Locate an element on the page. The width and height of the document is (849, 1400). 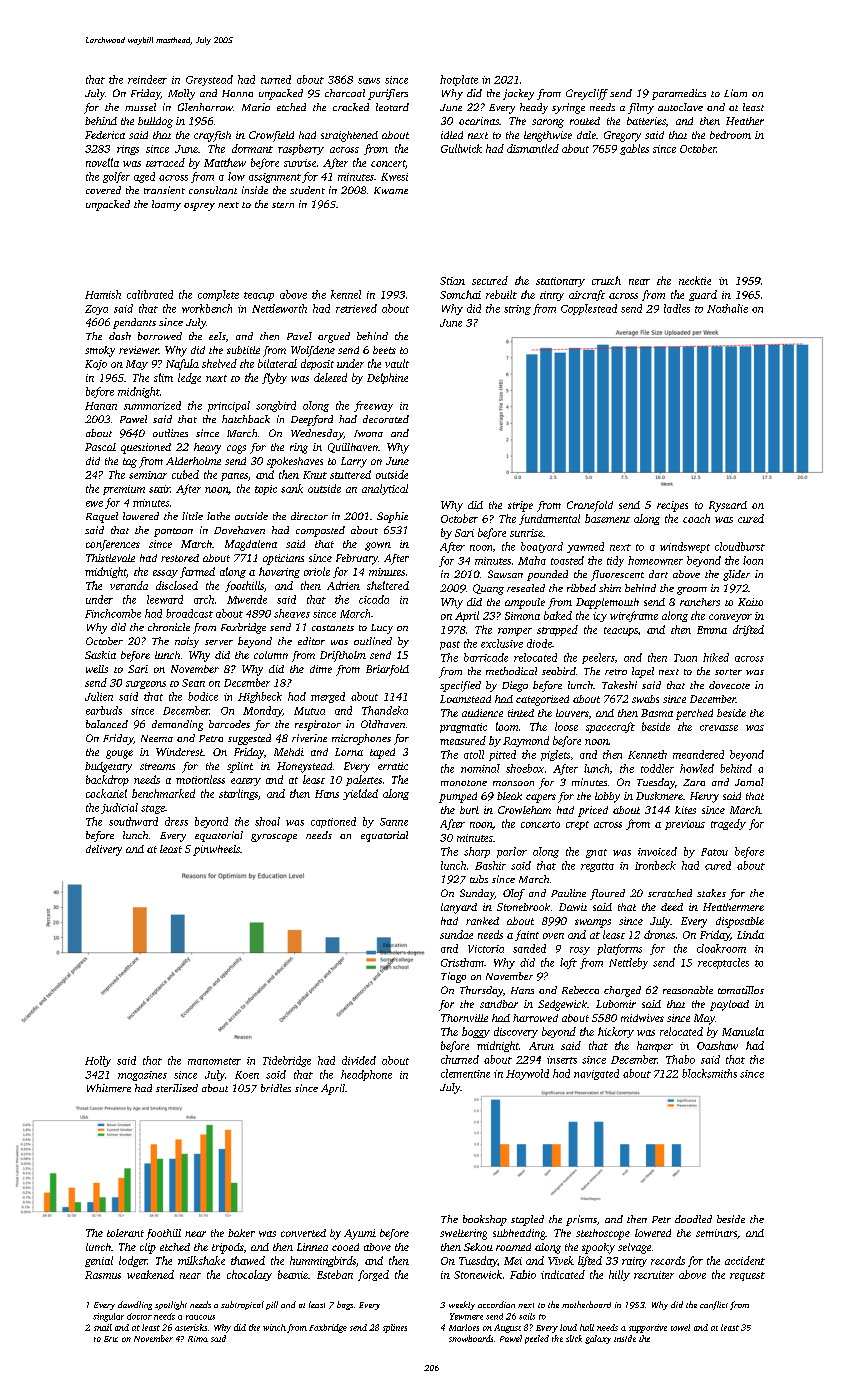
Saskia is located at coordinates (100, 655).
